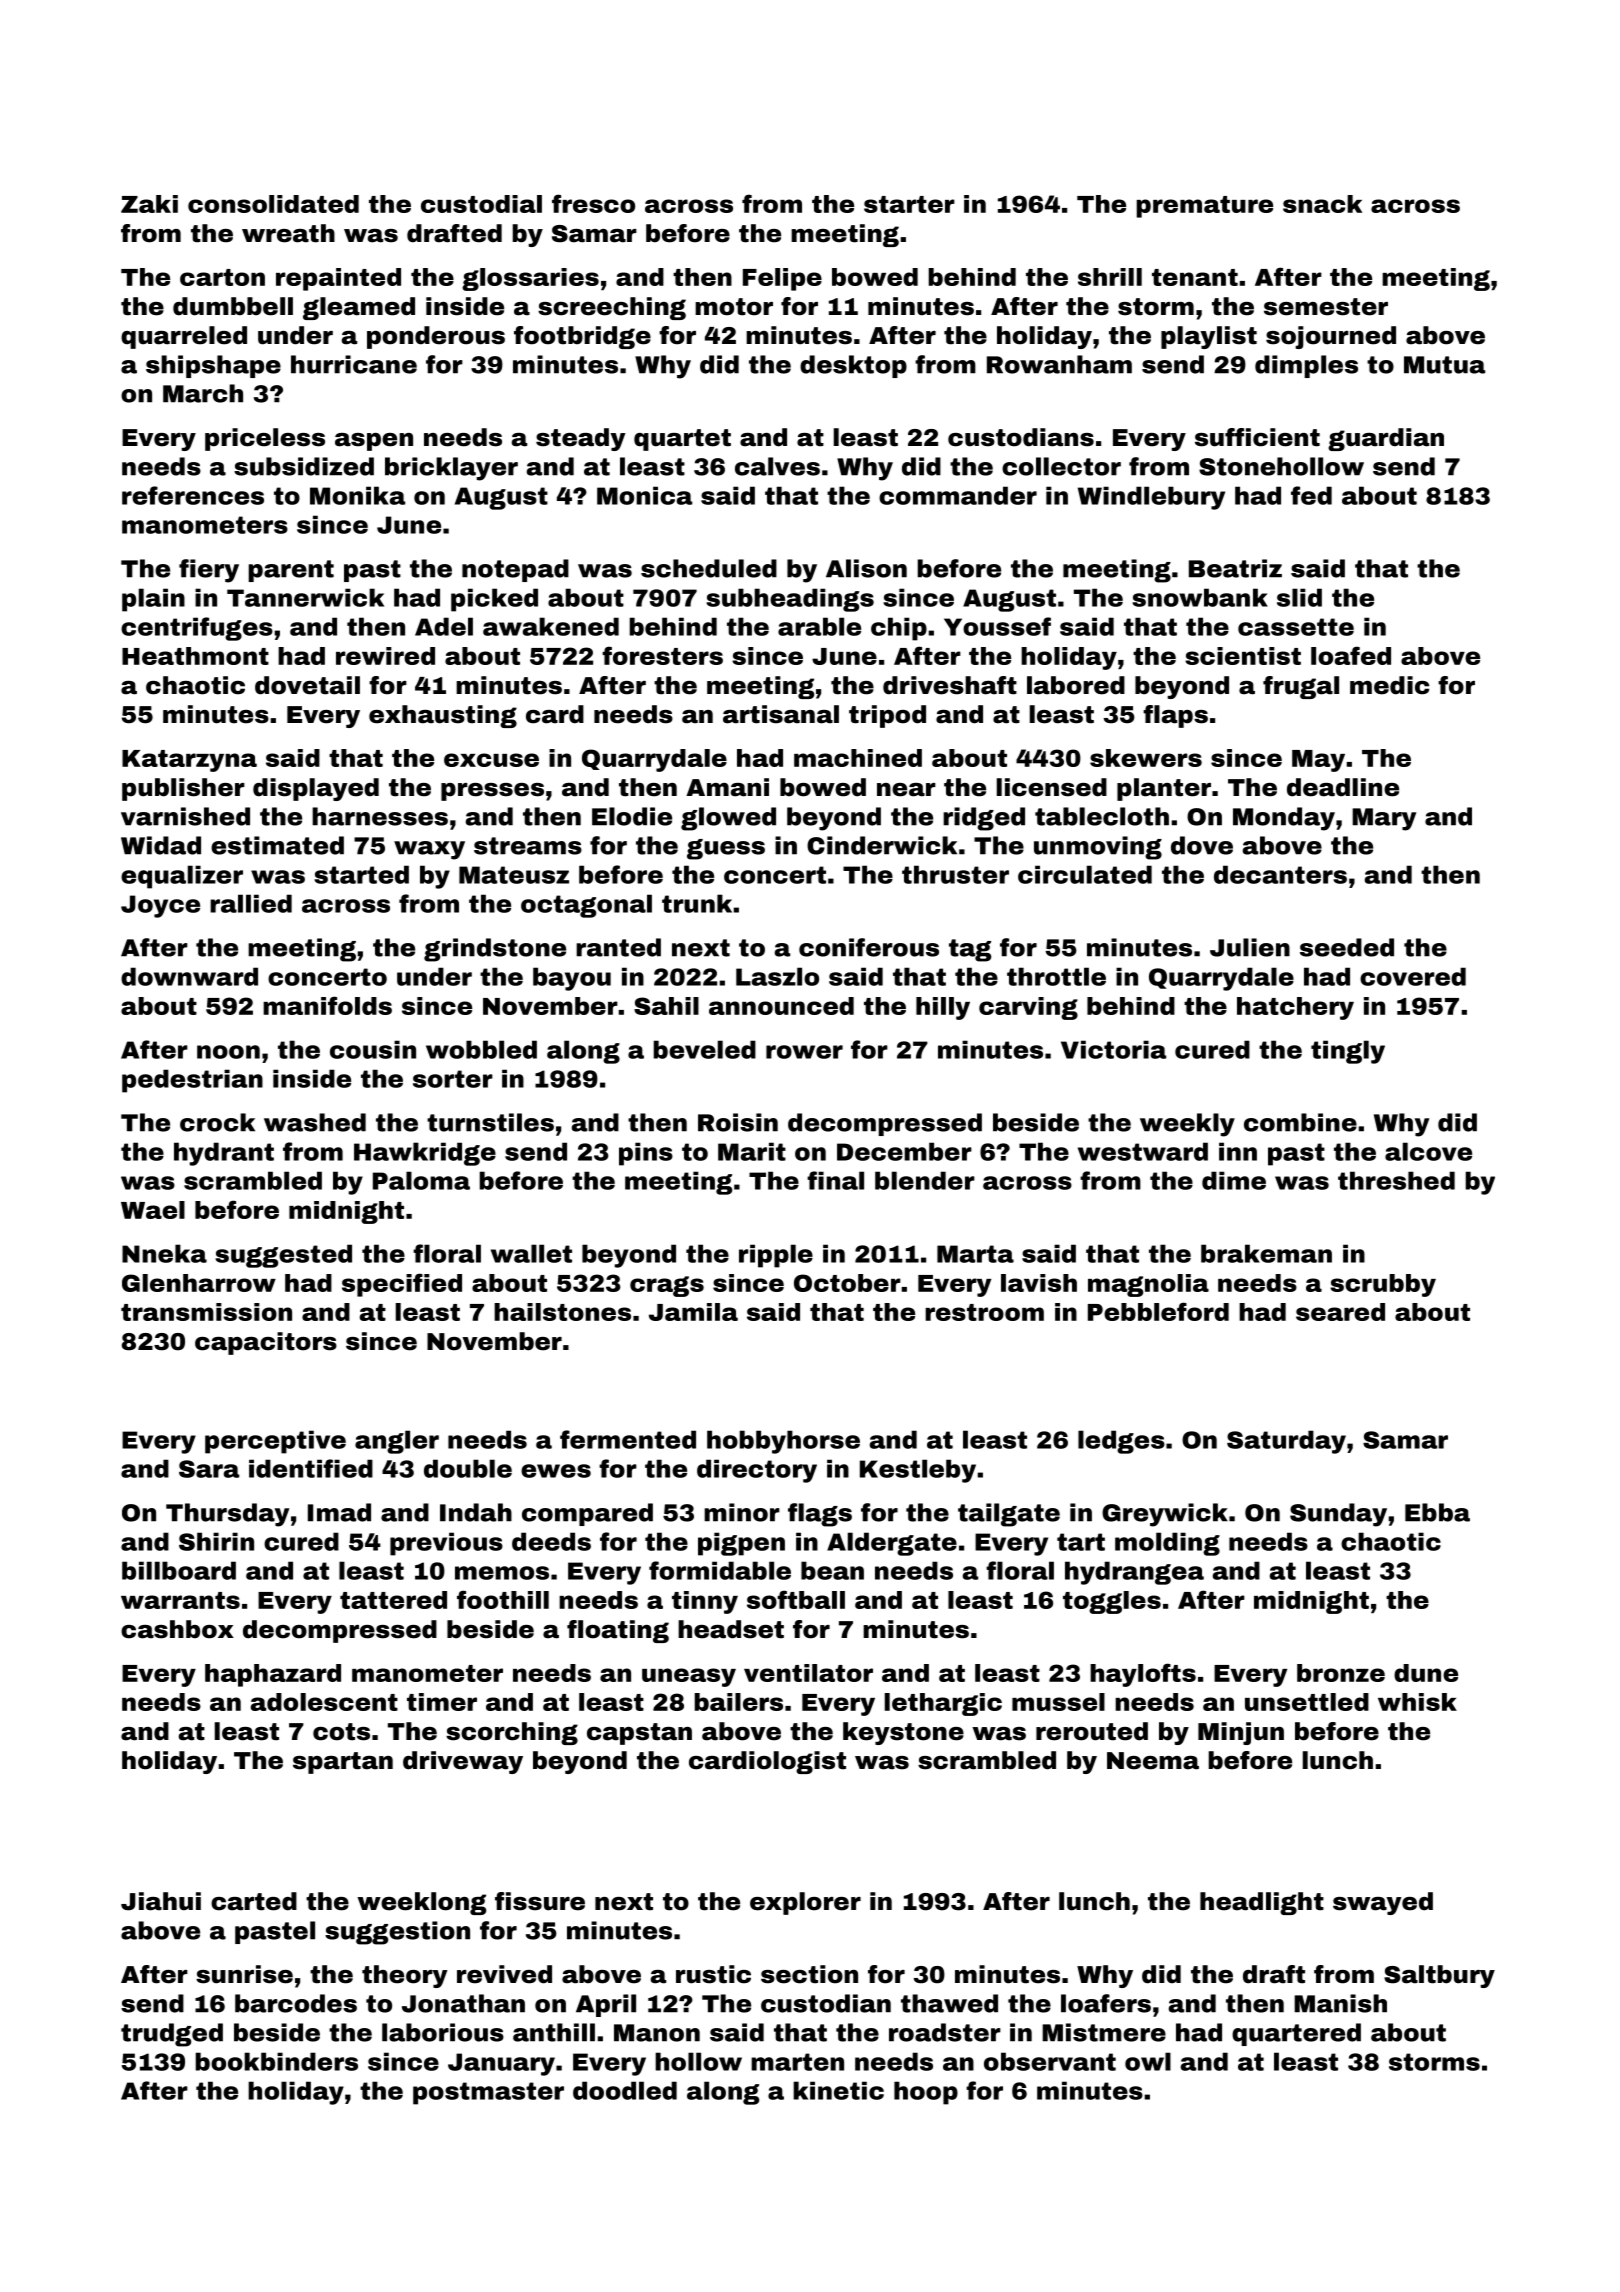 This document has height=2292, width=1620. Describe the element at coordinates (1148, 2061) in the document. I see `owl` at that location.
